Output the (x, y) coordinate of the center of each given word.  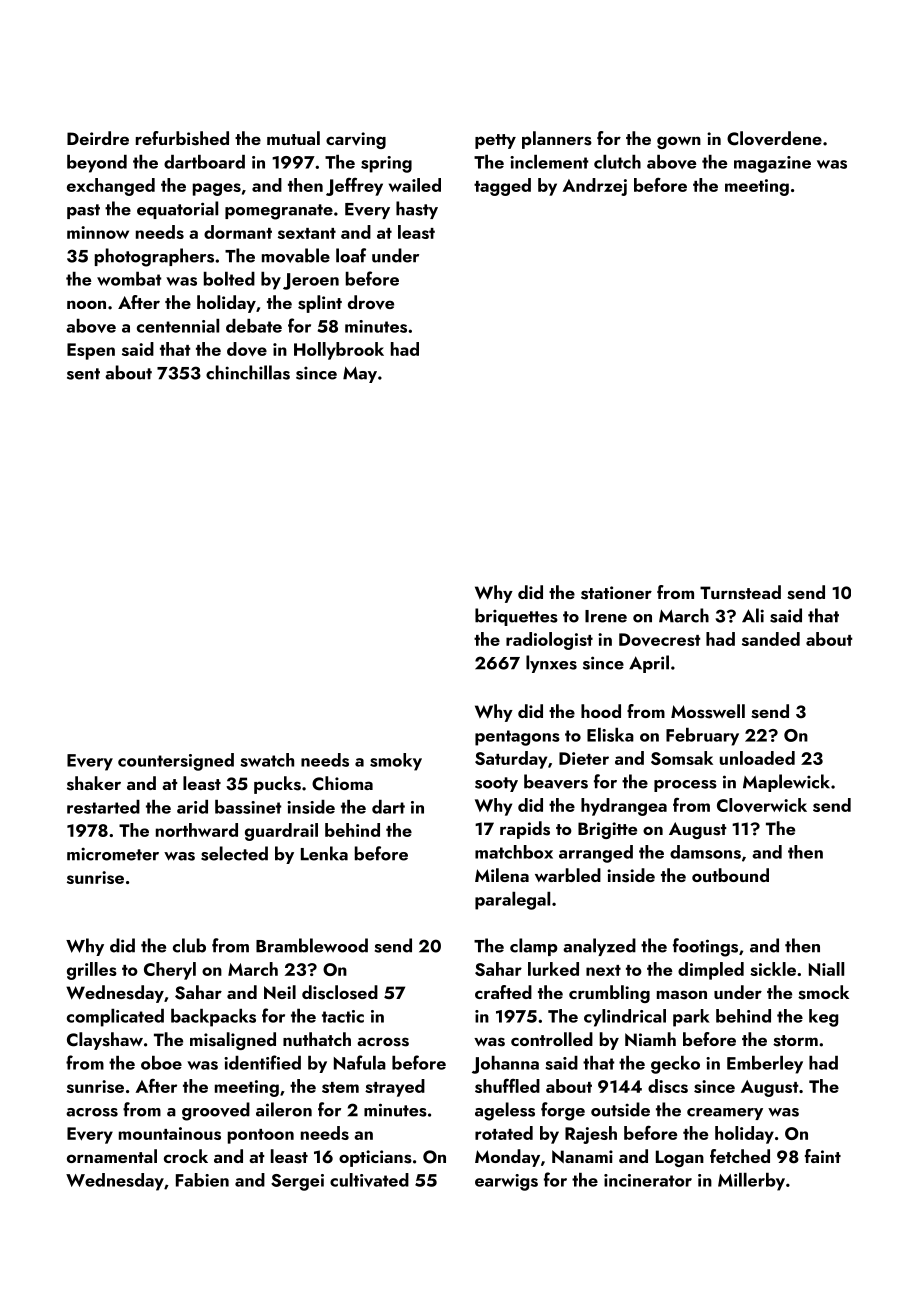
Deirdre (98, 138)
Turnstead (740, 592)
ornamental (112, 1156)
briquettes (516, 617)
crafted (503, 992)
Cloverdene (774, 138)
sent (83, 374)
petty (495, 141)
